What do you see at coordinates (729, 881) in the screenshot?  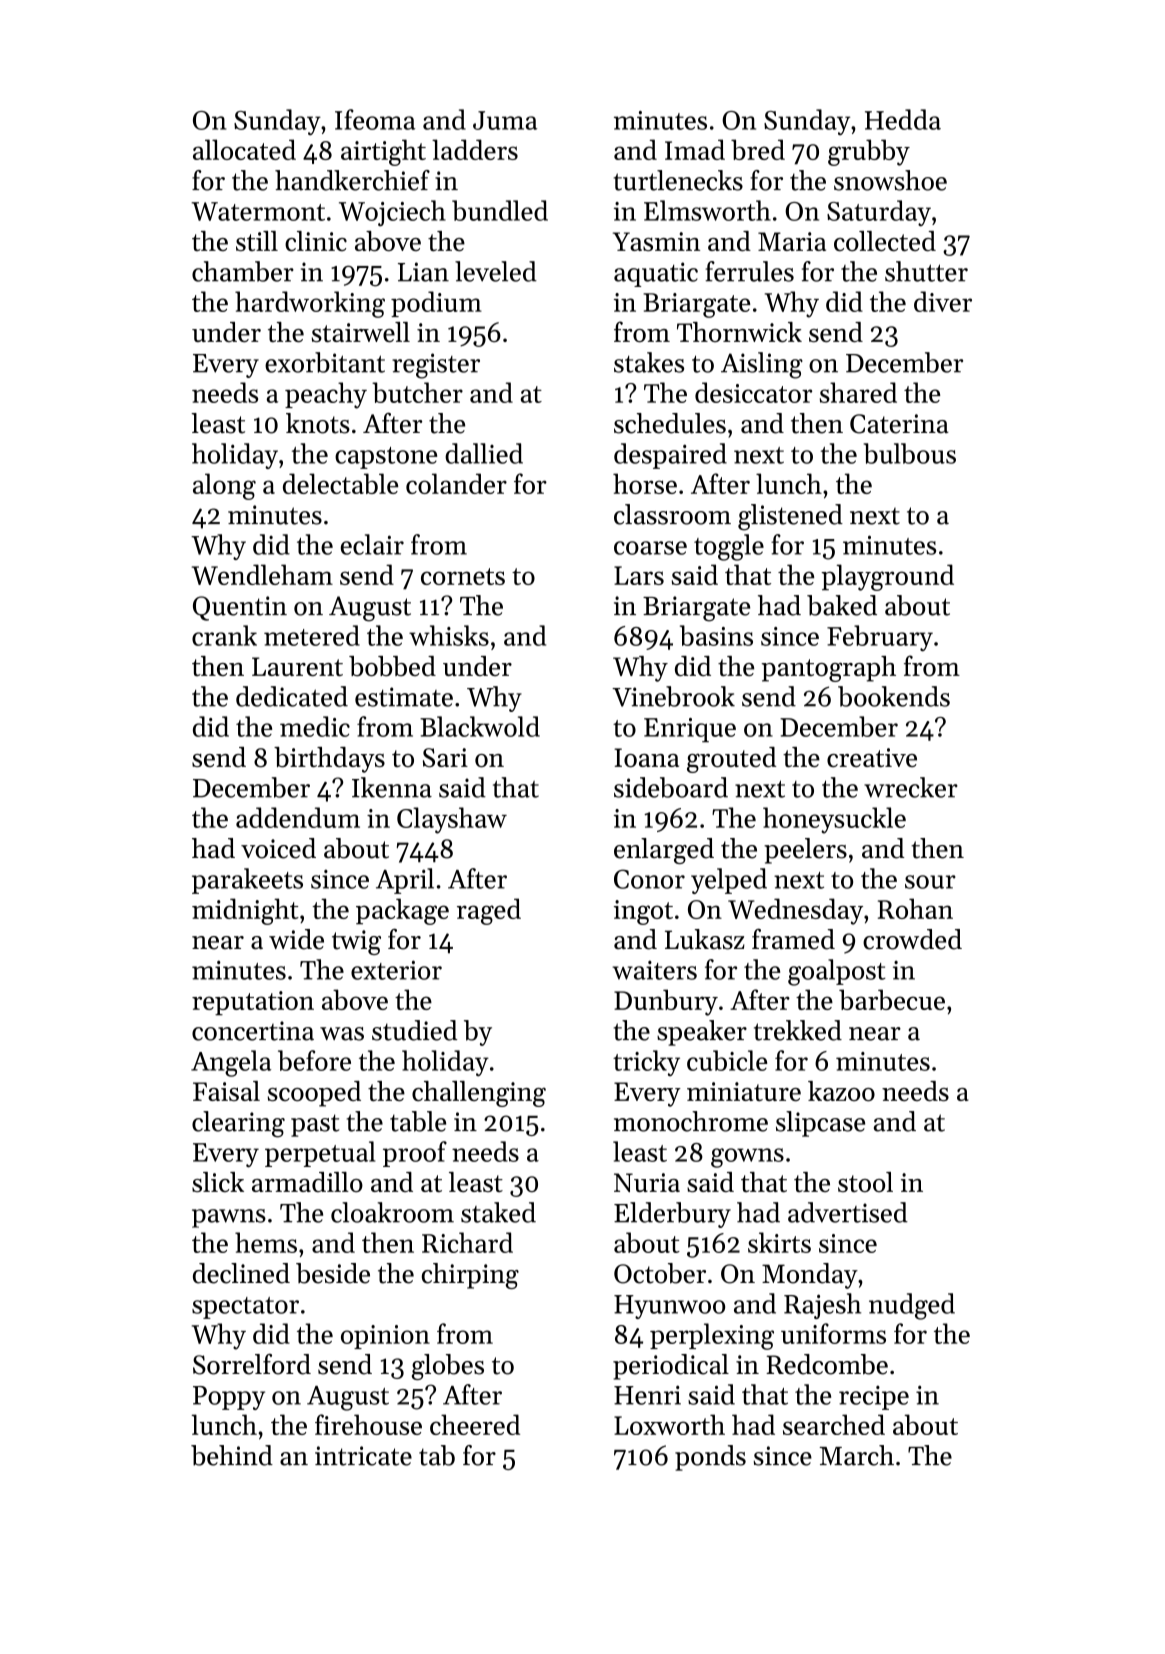 I see `yelped` at bounding box center [729, 881].
